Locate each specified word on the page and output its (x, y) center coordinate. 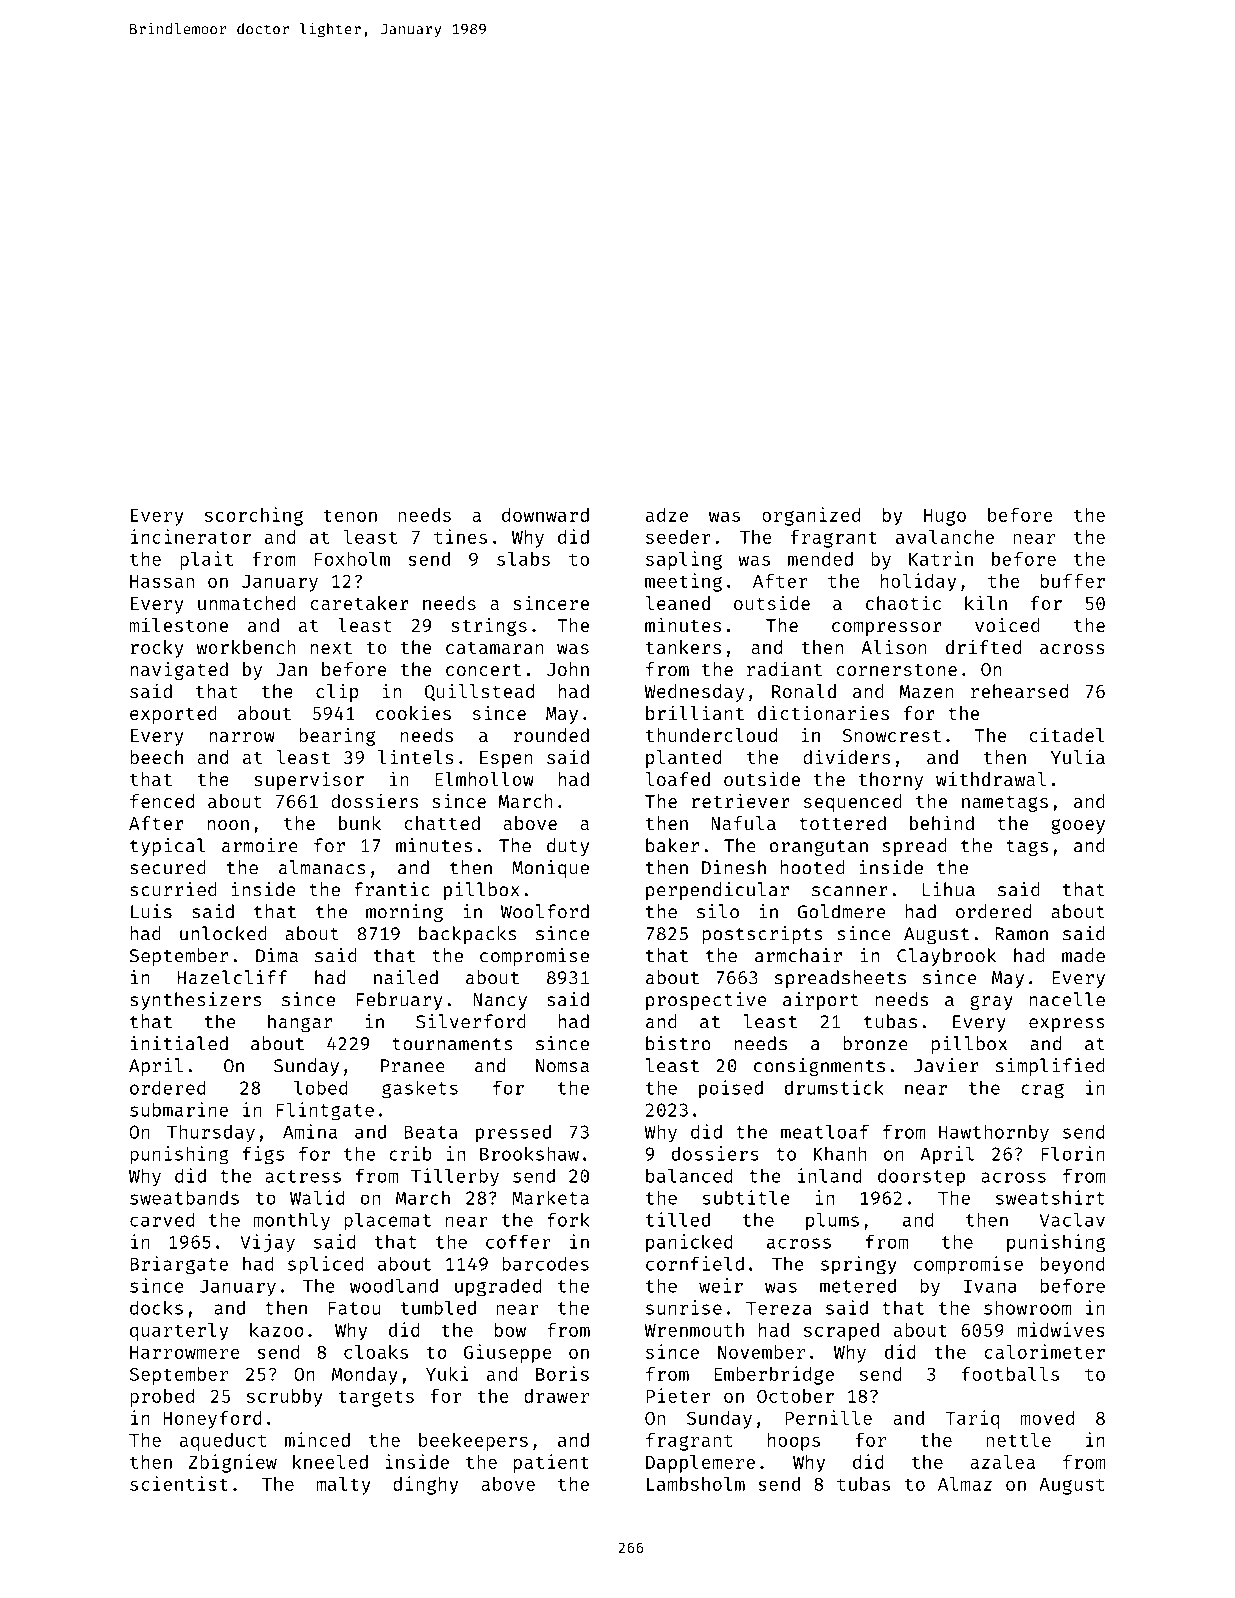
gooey (1078, 826)
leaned (677, 603)
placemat (387, 1221)
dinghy (425, 1485)
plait (206, 560)
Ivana (990, 1286)
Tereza (778, 1308)
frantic (392, 889)
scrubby (285, 1398)
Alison (894, 646)
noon (228, 825)
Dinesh (734, 867)
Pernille (828, 1417)
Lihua (949, 889)
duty (568, 847)
